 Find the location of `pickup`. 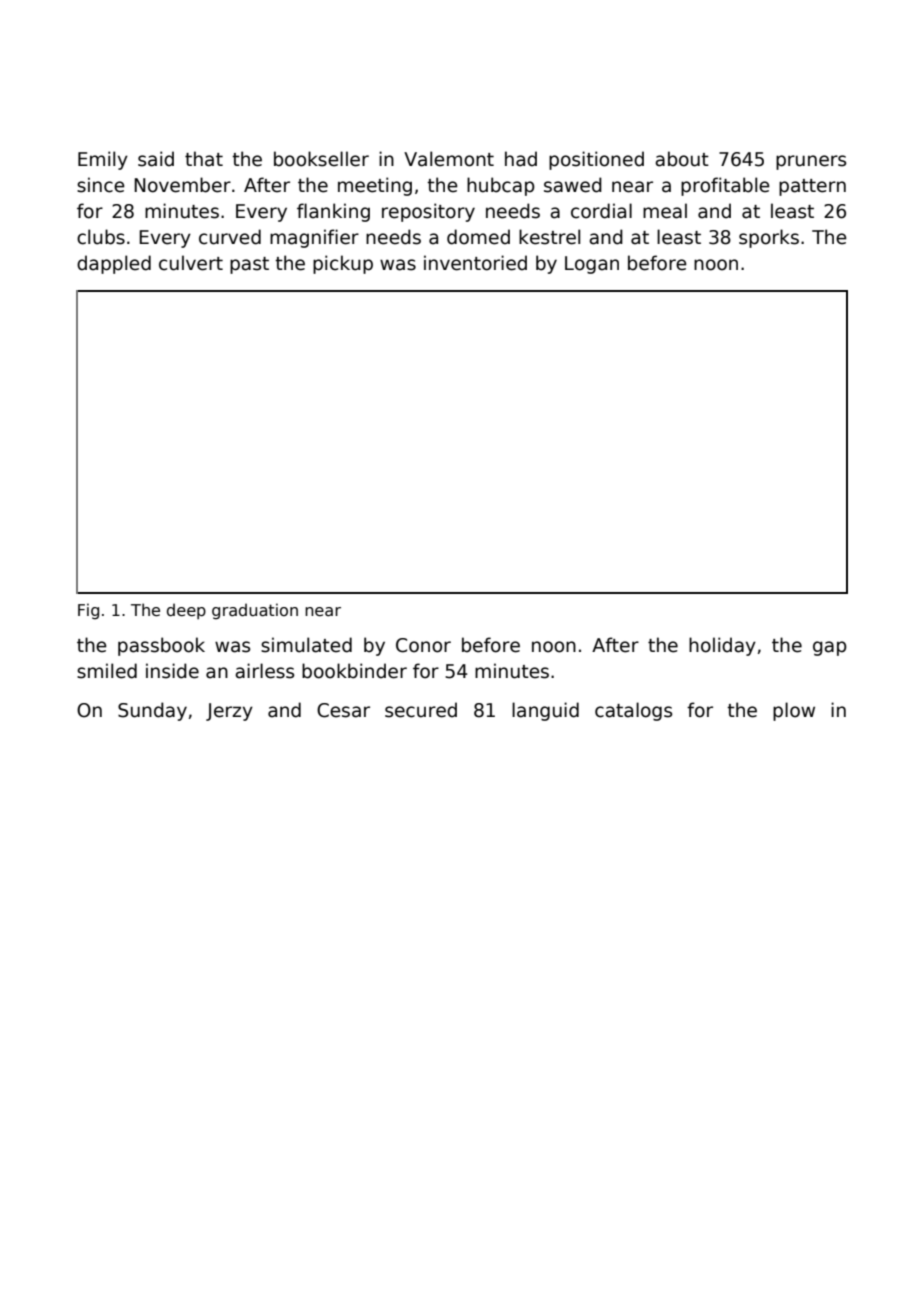

pickup is located at coordinates (343, 264).
